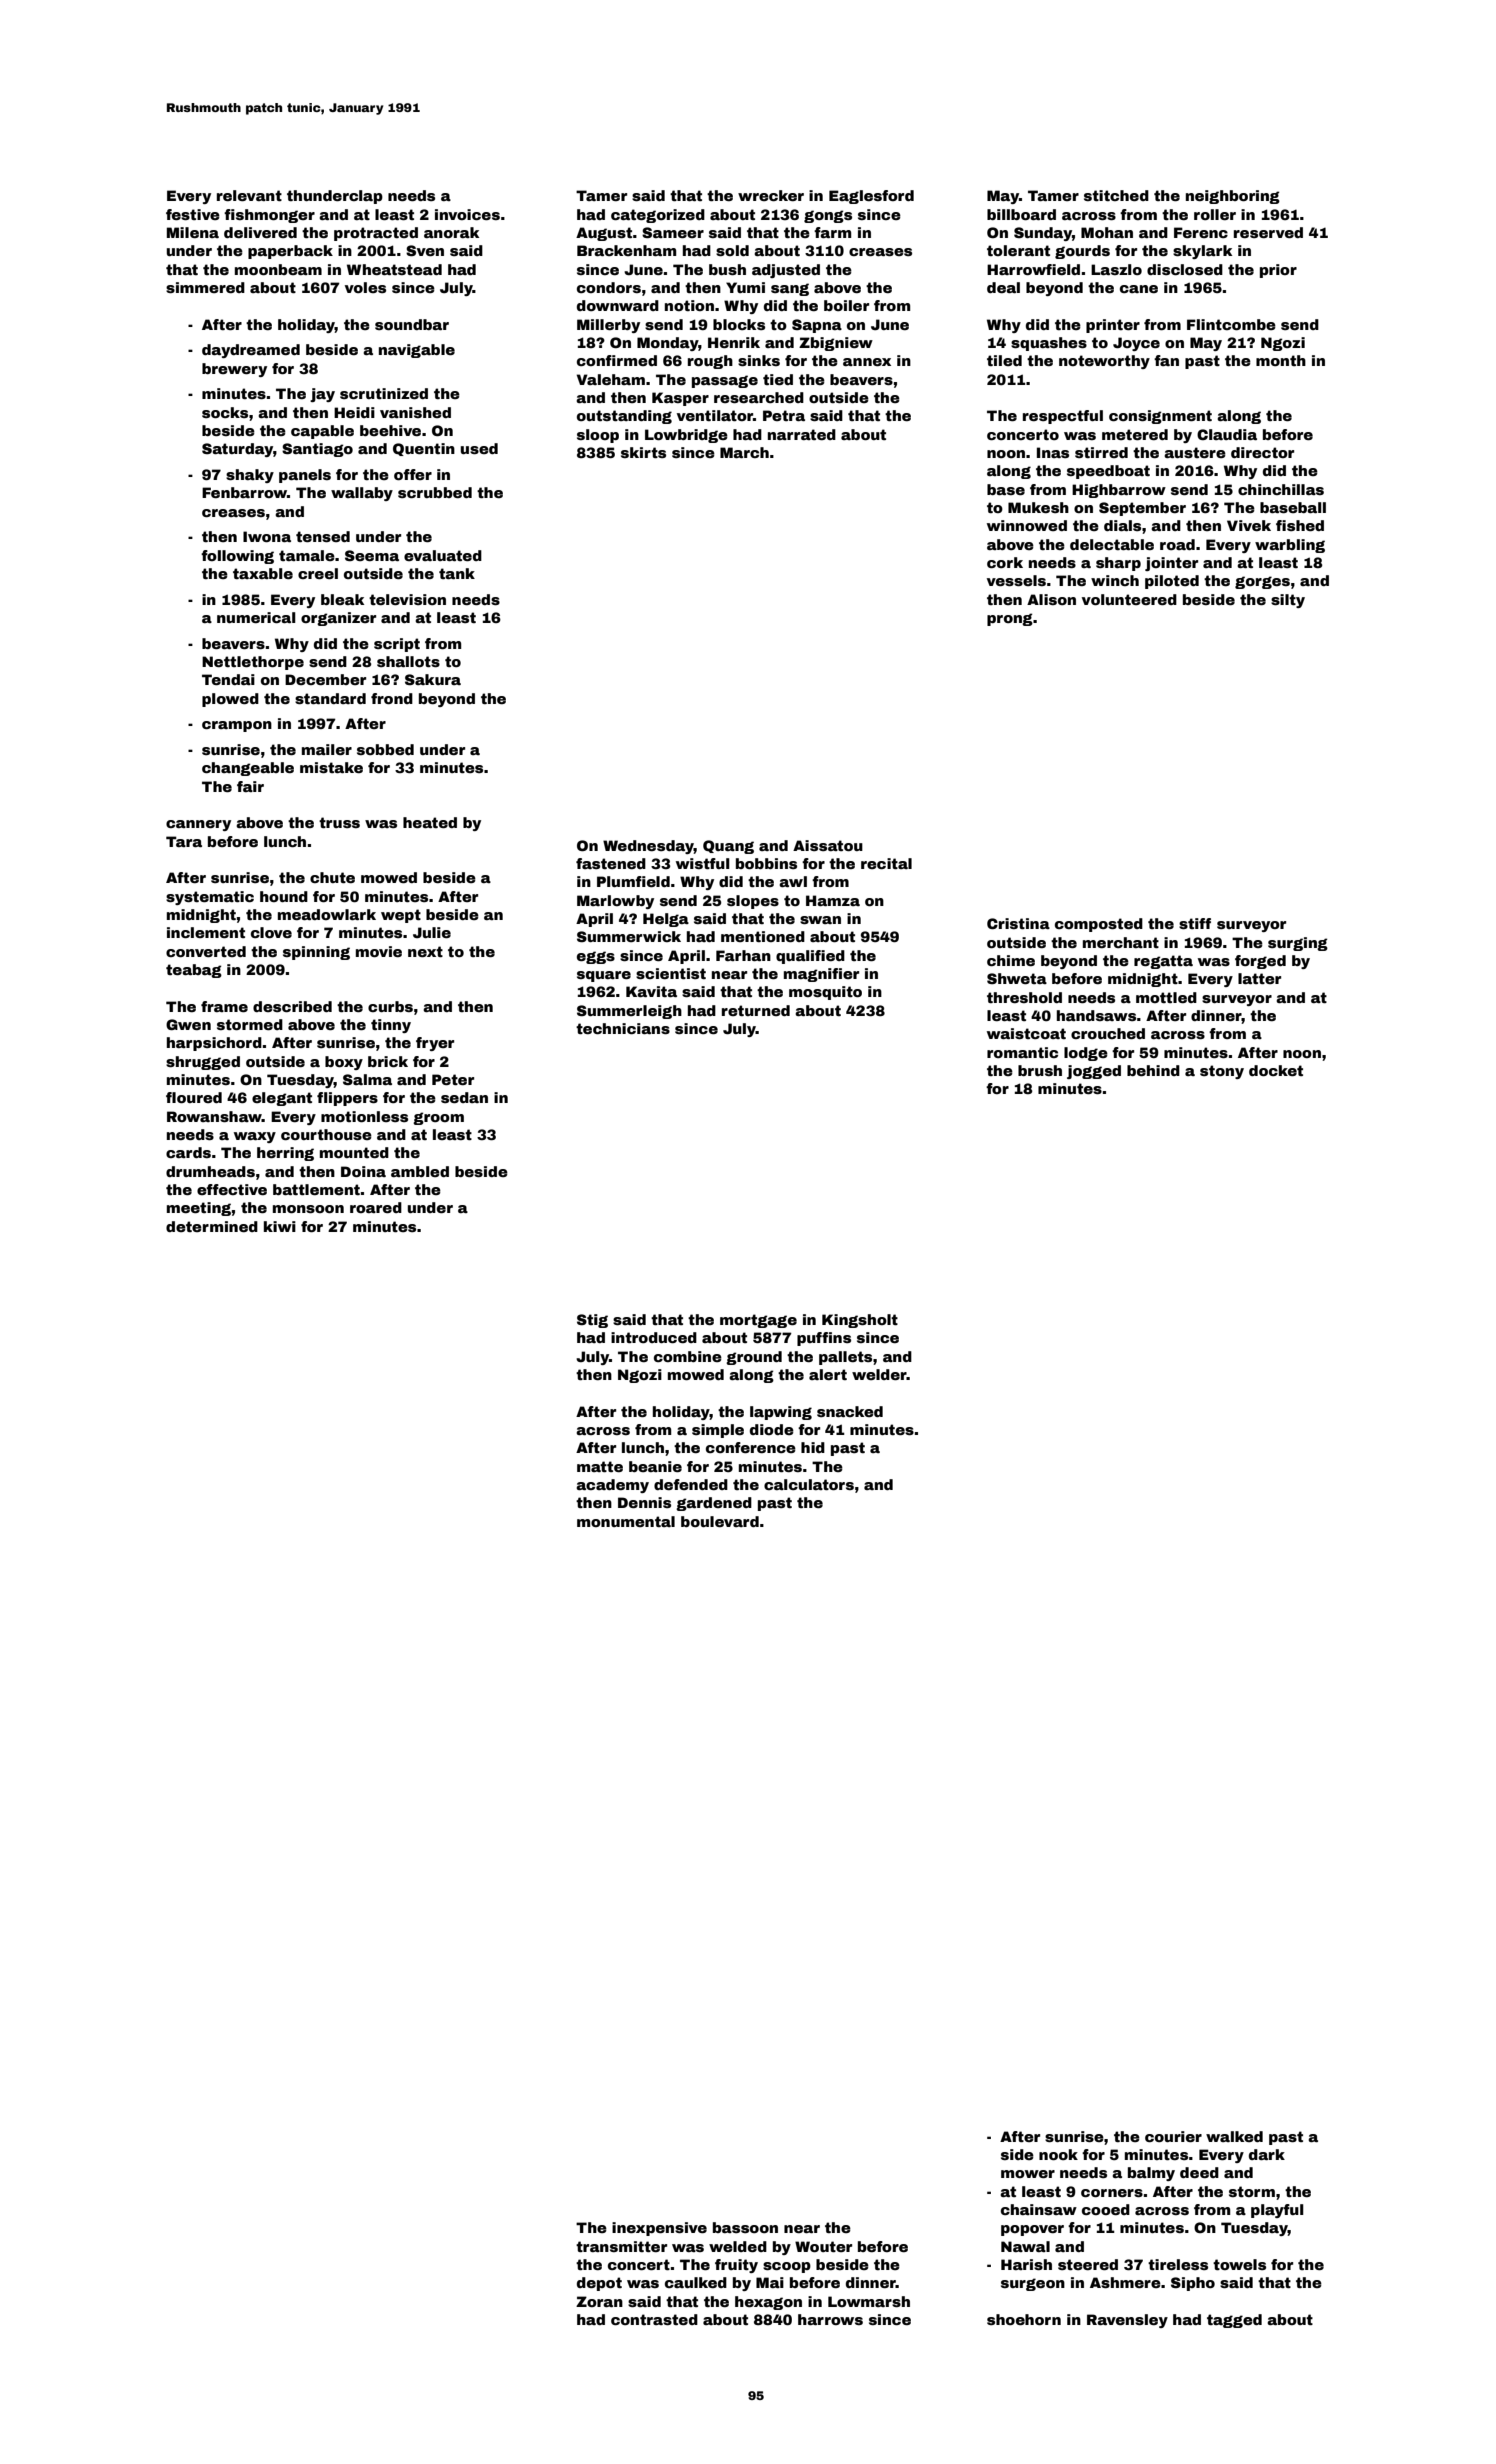 The height and width of the screenshot is (2464, 1496). Describe the element at coordinates (598, 436) in the screenshot. I see `sloop` at that location.
